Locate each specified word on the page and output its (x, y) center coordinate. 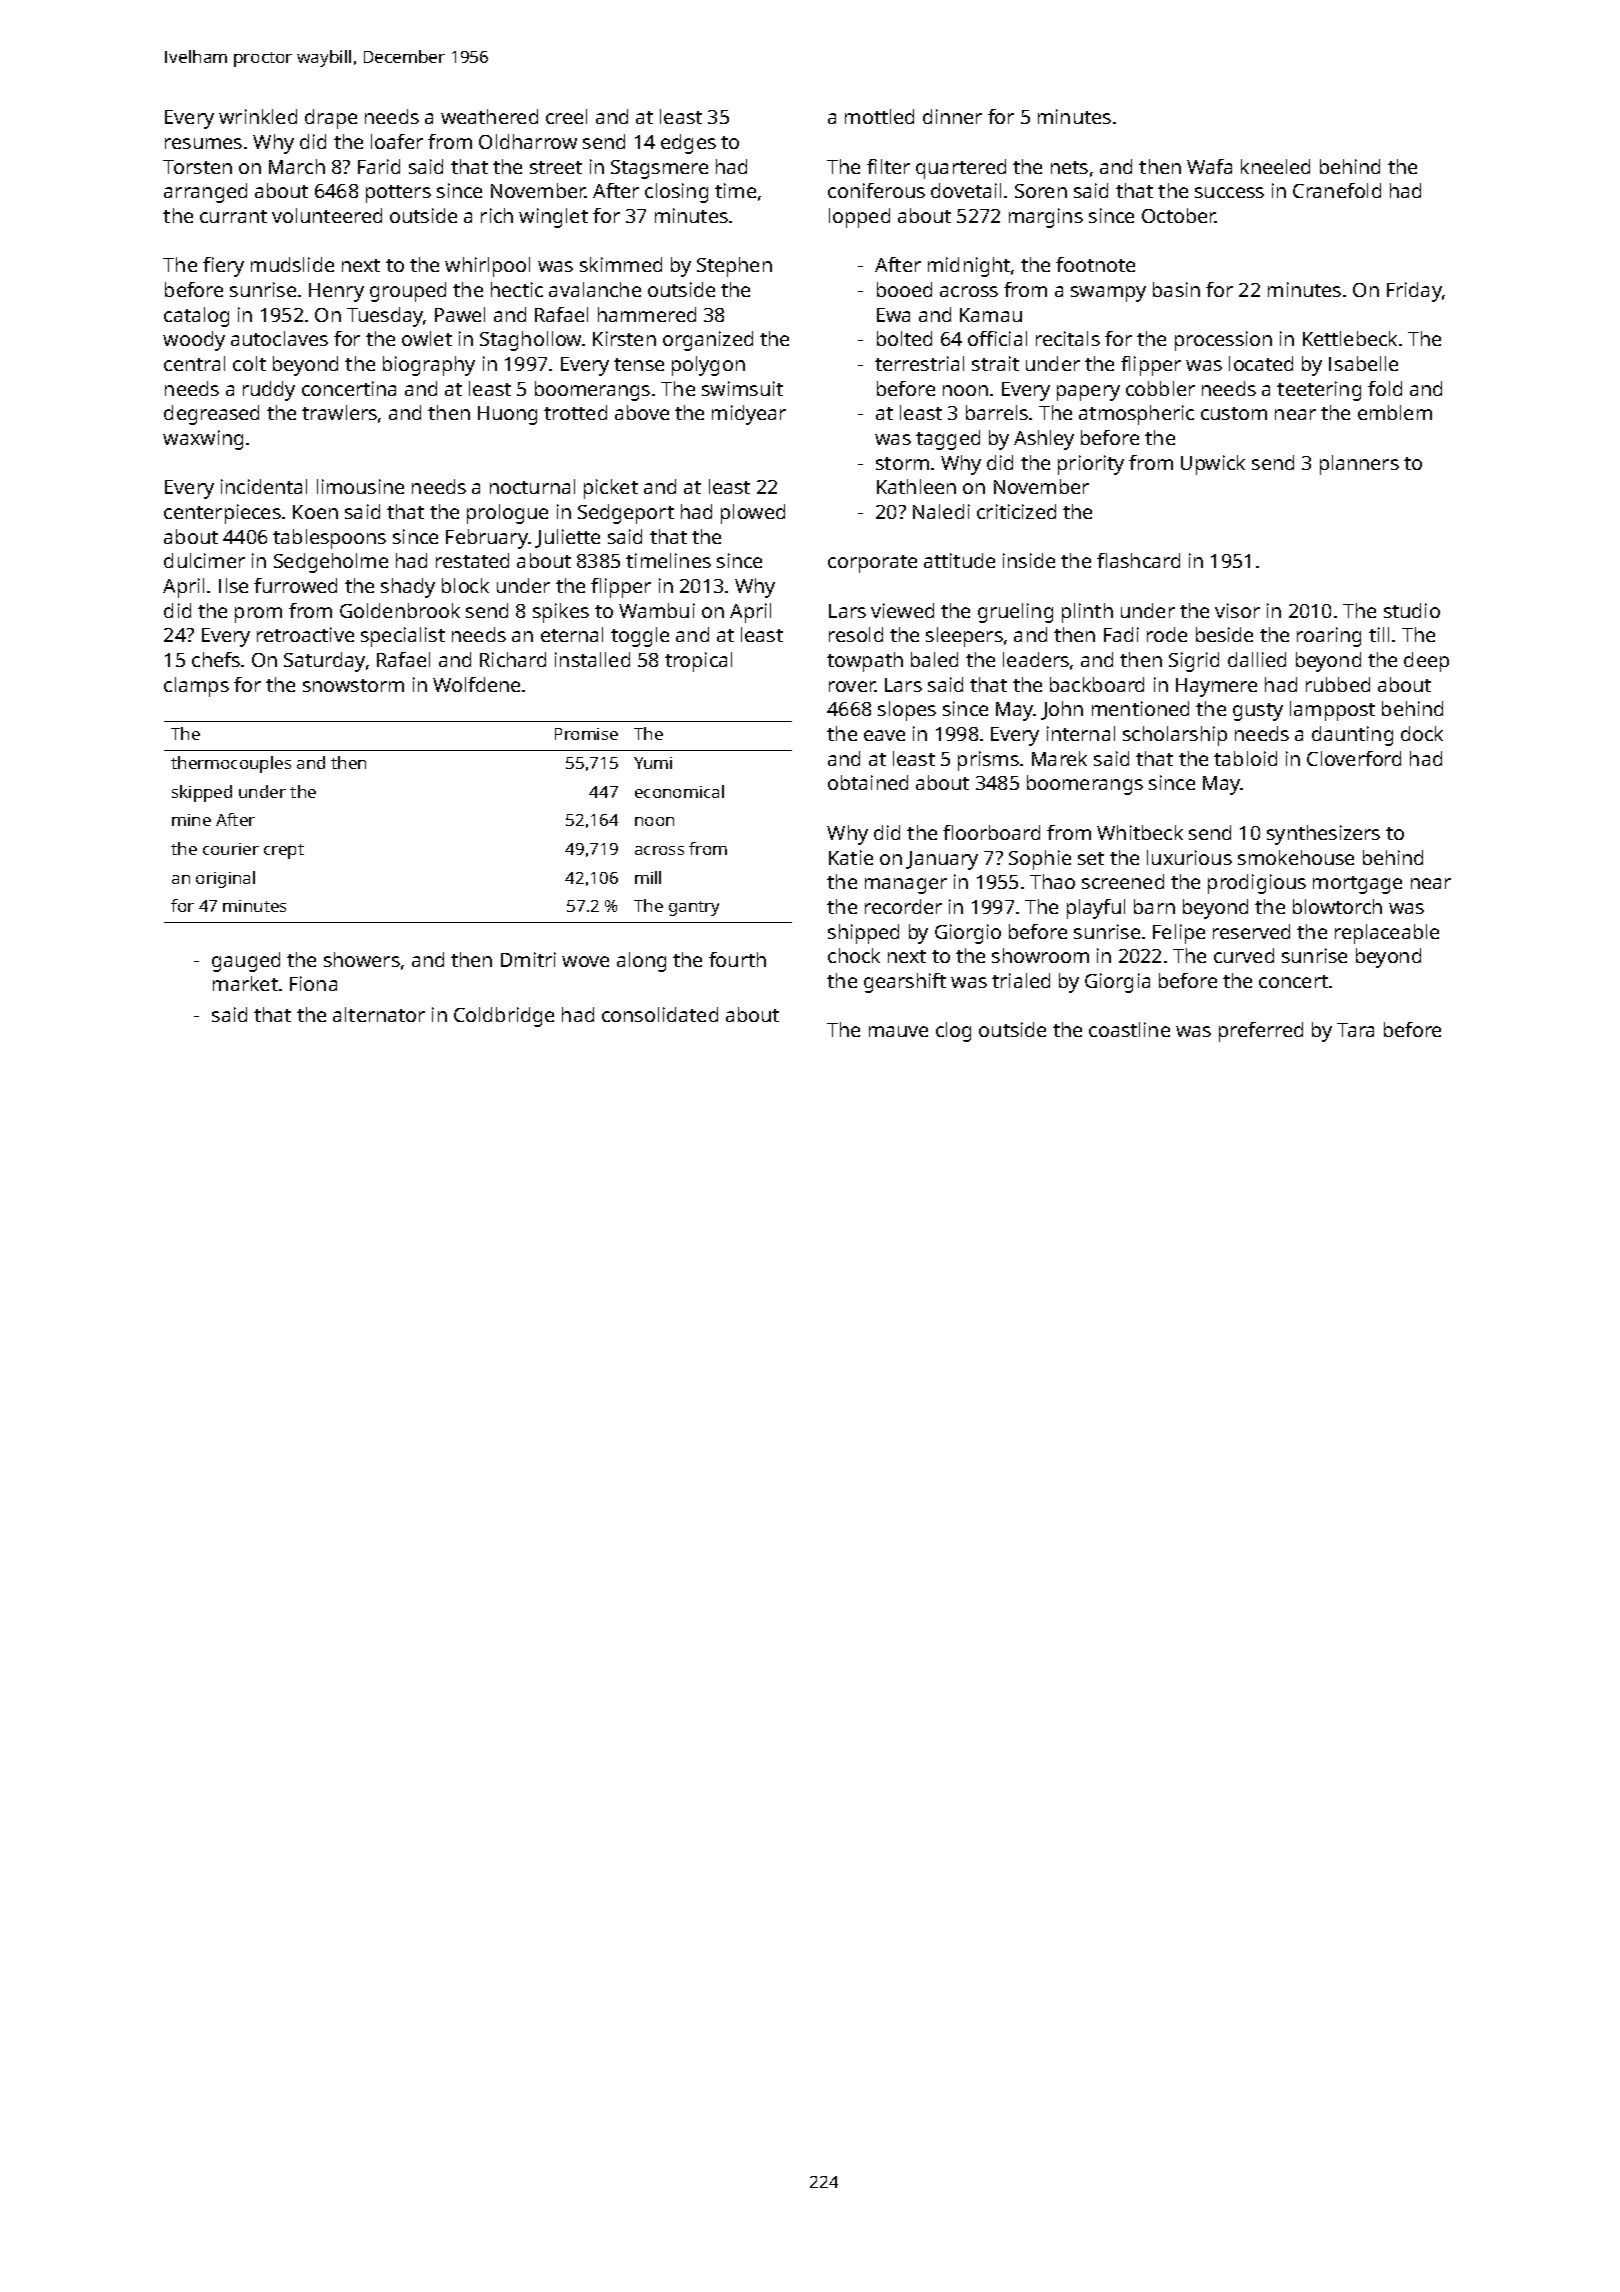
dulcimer (204, 560)
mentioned (1140, 708)
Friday (1414, 292)
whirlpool (487, 267)
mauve (898, 1031)
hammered (647, 314)
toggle (640, 637)
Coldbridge (504, 1017)
